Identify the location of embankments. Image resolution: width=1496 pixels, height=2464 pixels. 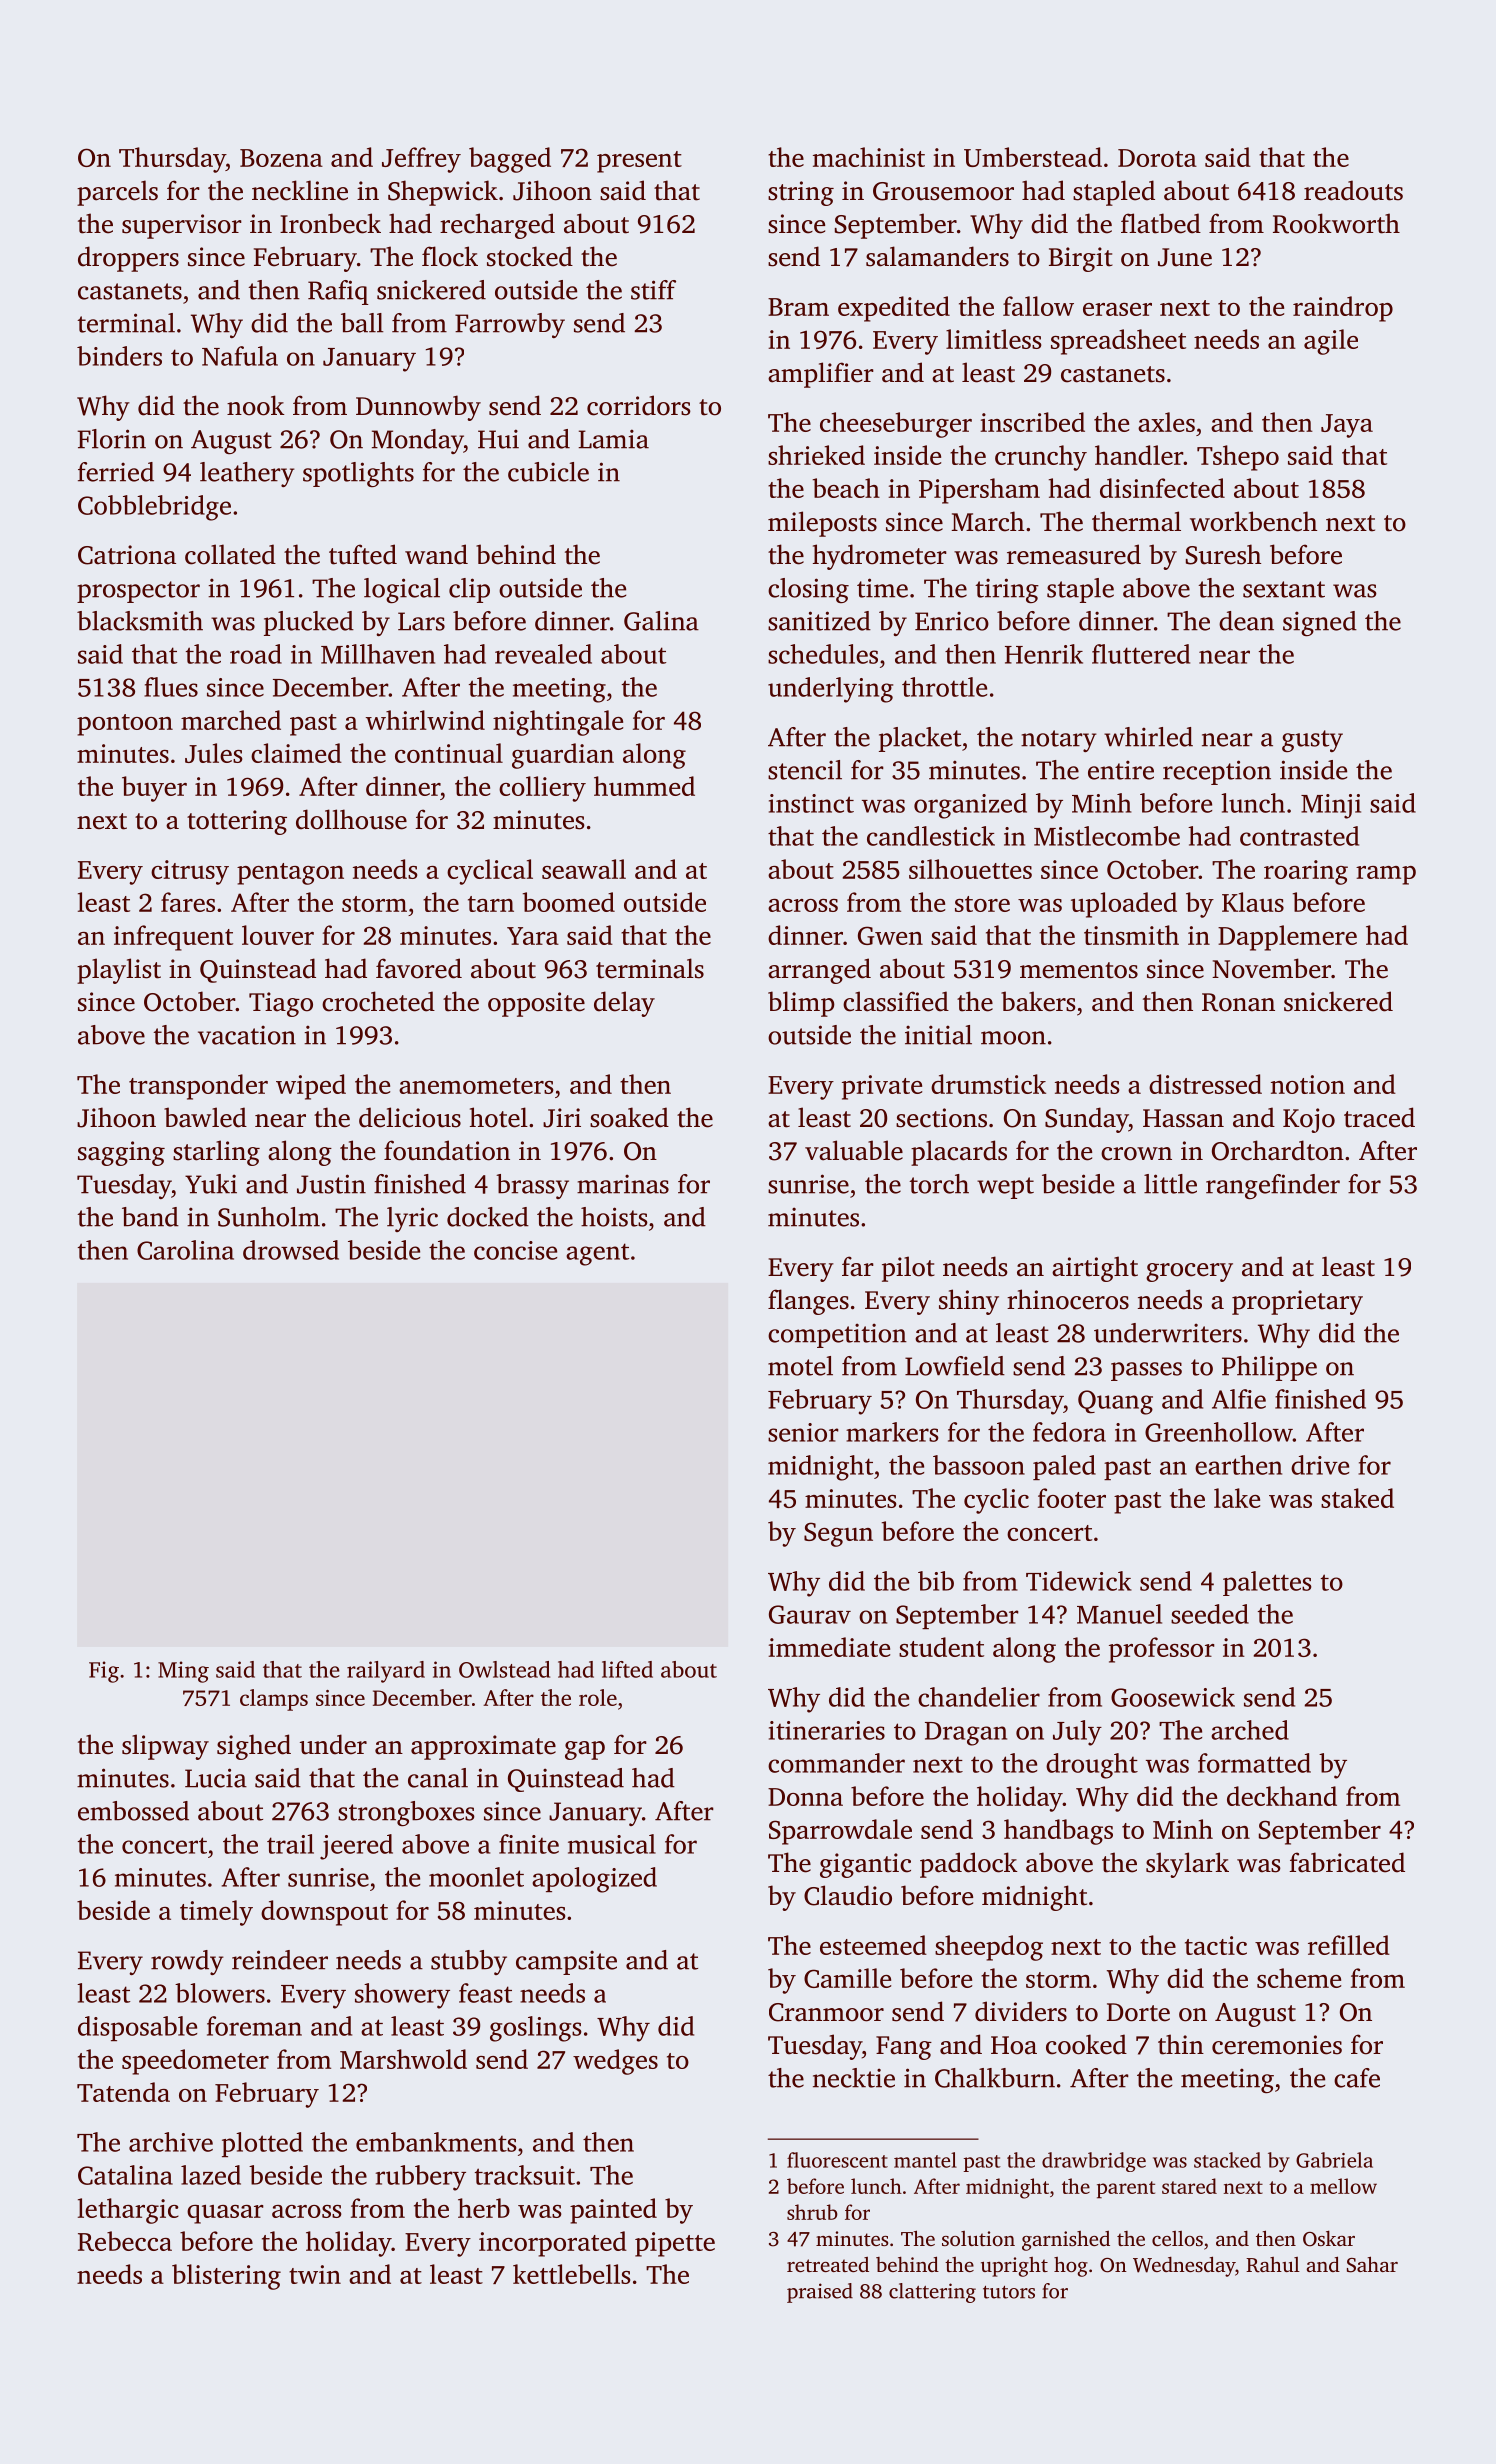
(436, 2142).
